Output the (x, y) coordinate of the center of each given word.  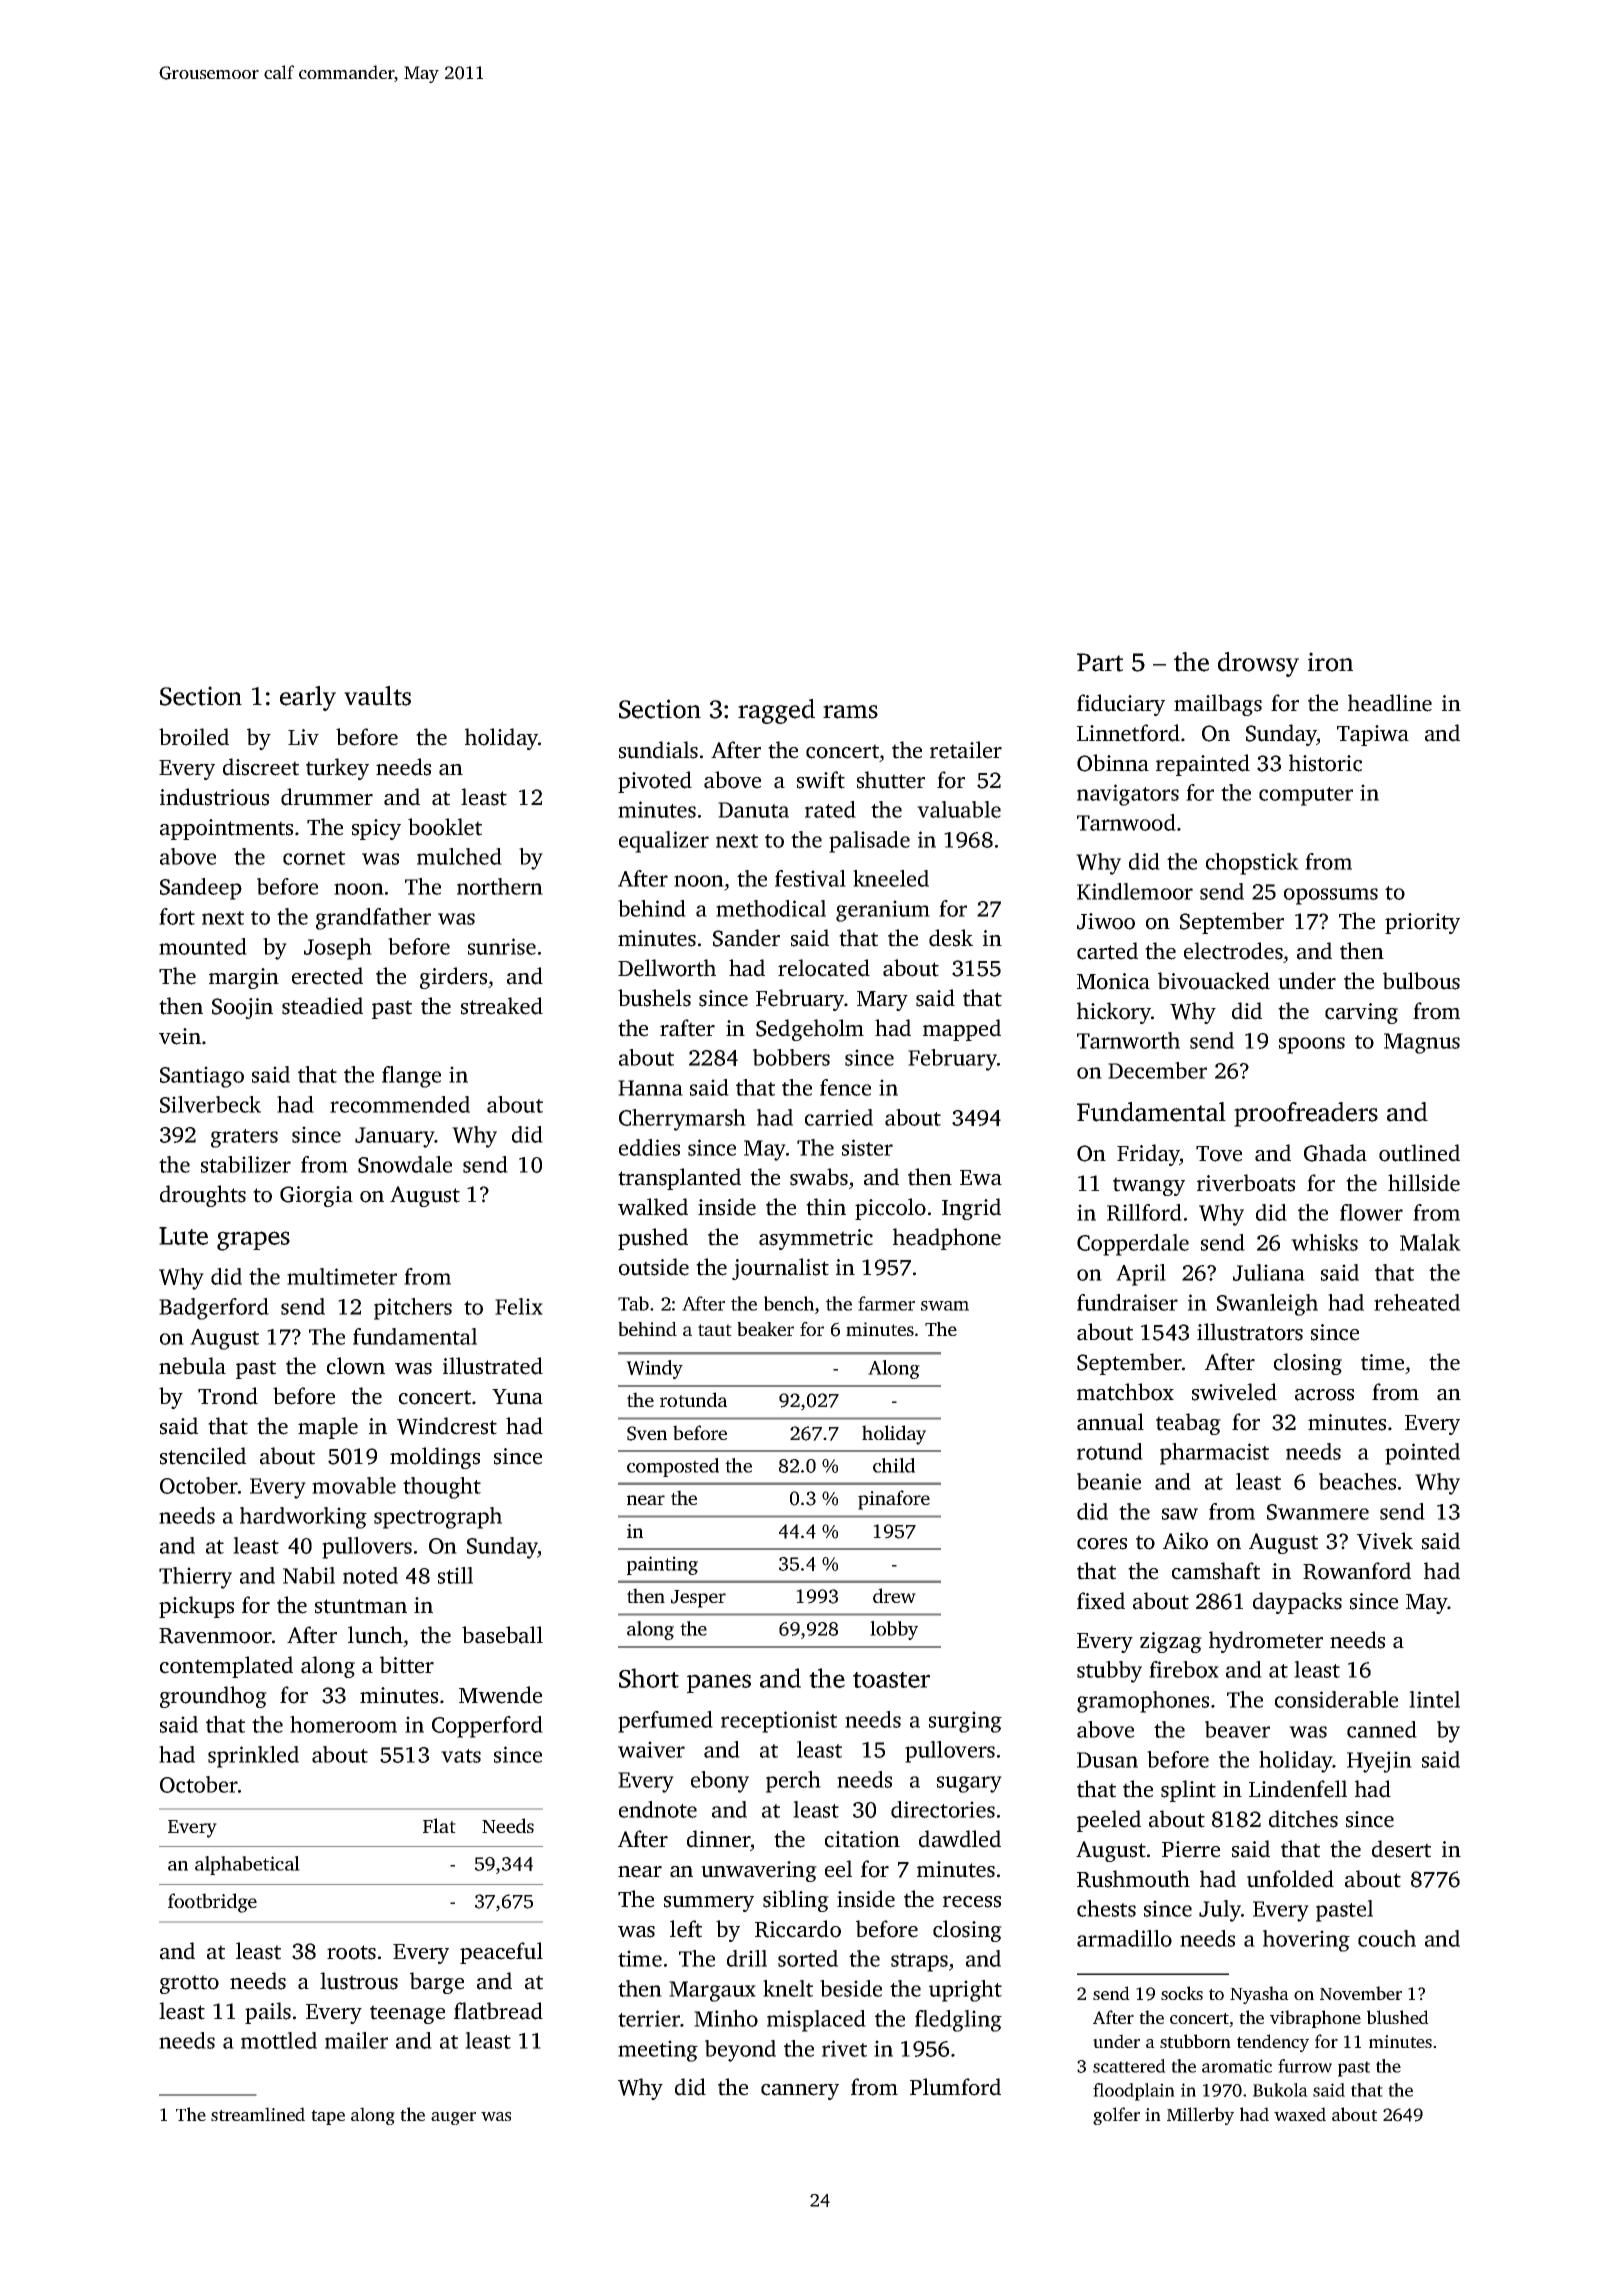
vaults (377, 696)
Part (1100, 662)
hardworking (303, 1518)
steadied (322, 1006)
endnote (658, 1809)
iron (1330, 662)
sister (867, 1147)
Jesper (698, 1599)
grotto (189, 1984)
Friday (1148, 1155)
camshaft (1216, 1571)
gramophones (1143, 1702)
